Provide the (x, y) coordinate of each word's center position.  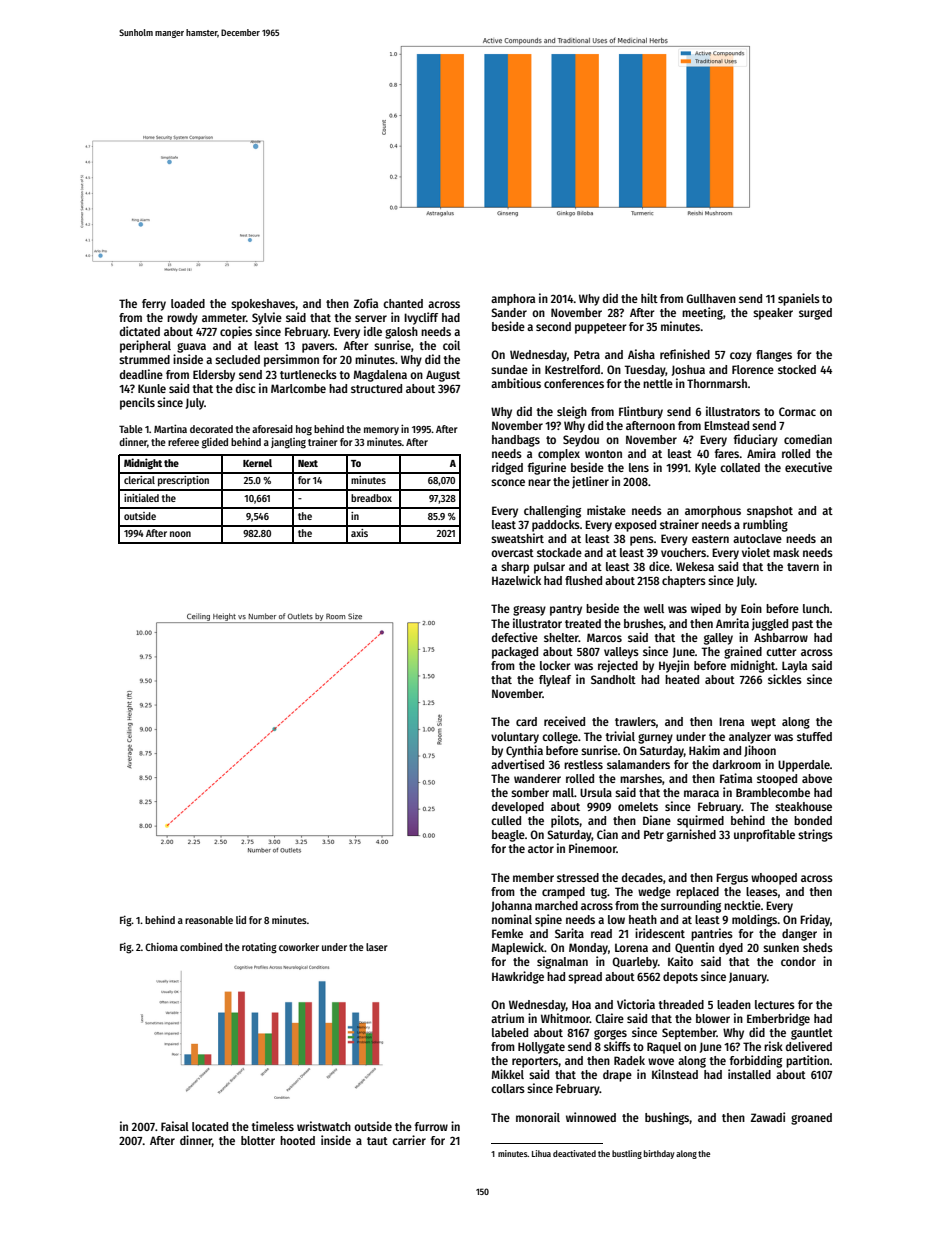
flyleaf (555, 681)
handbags (516, 441)
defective (515, 637)
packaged (515, 653)
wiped (706, 609)
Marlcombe (298, 388)
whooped (774, 879)
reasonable (209, 920)
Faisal (175, 1126)
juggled (770, 624)
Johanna (511, 906)
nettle (658, 383)
